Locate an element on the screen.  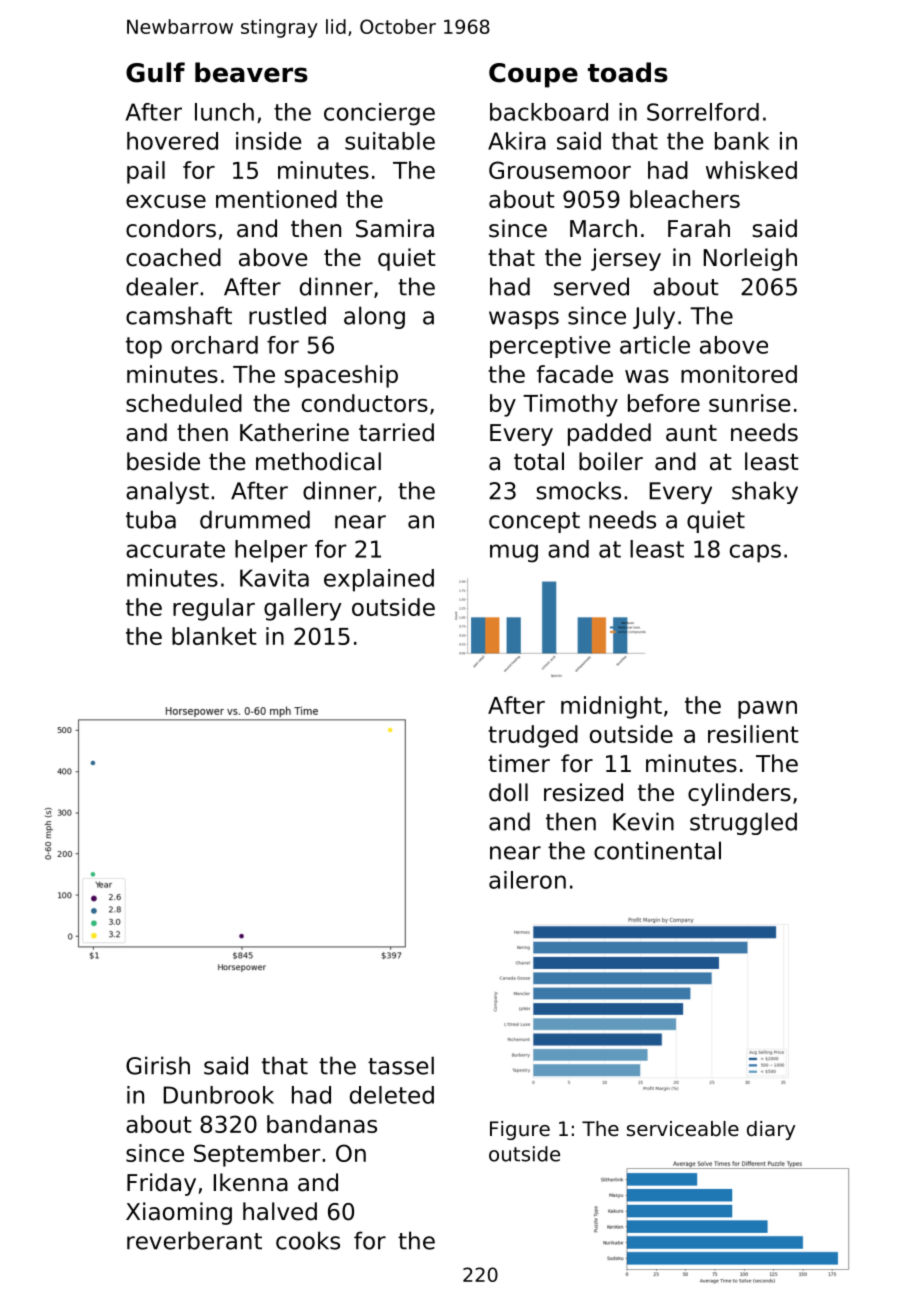
Kevin is located at coordinates (643, 821).
